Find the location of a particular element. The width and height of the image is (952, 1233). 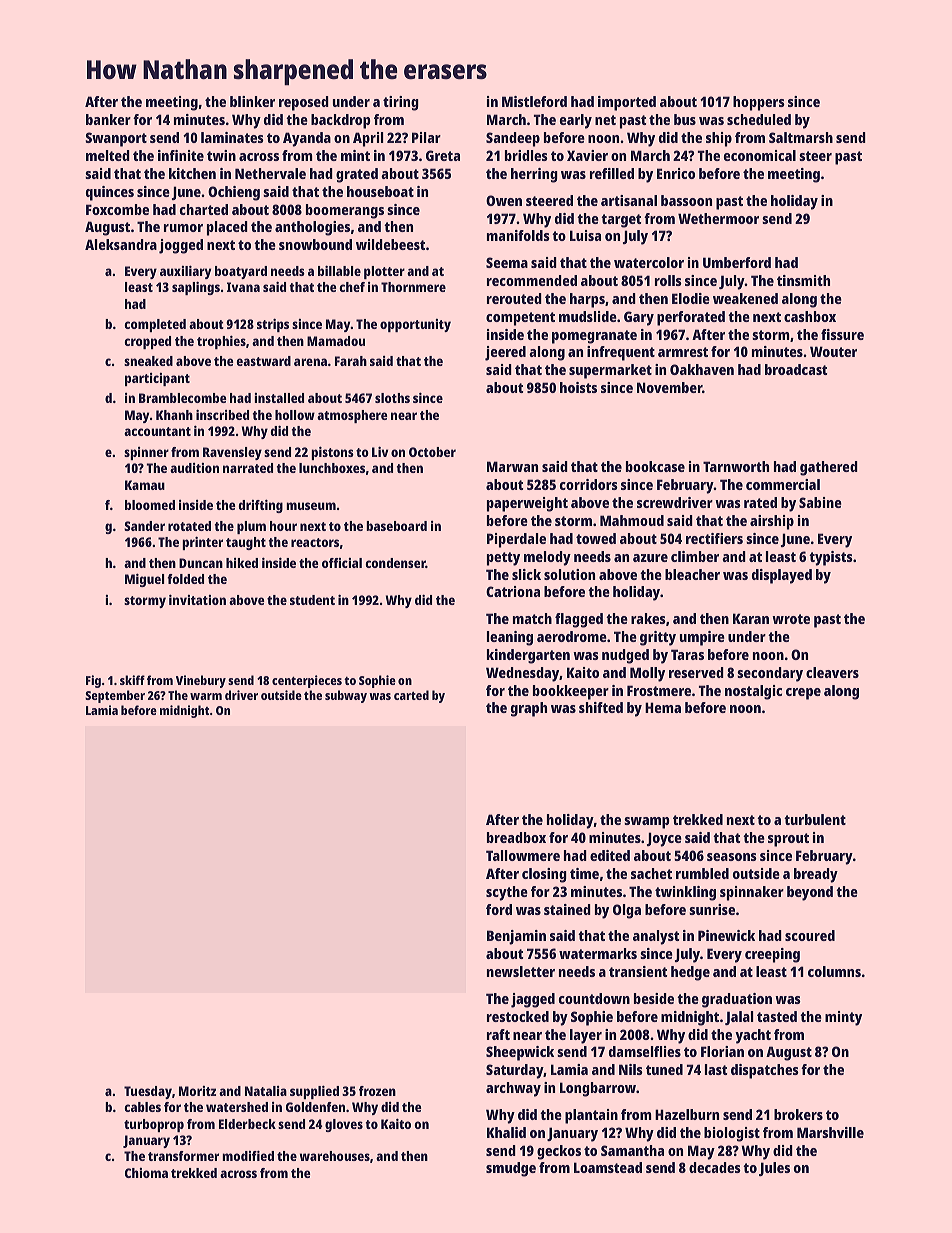

tiring is located at coordinates (401, 103).
